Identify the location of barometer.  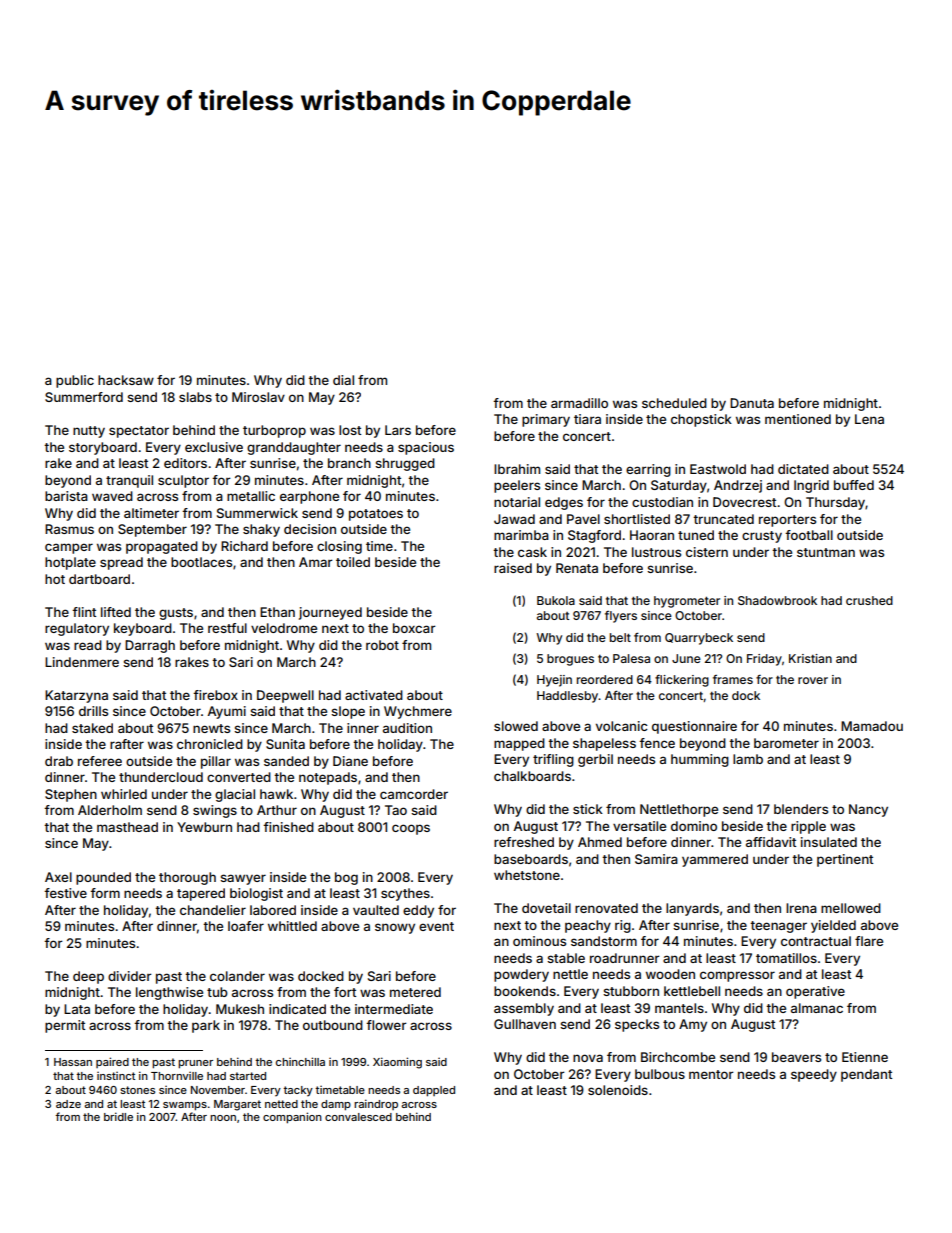
(786, 743).
